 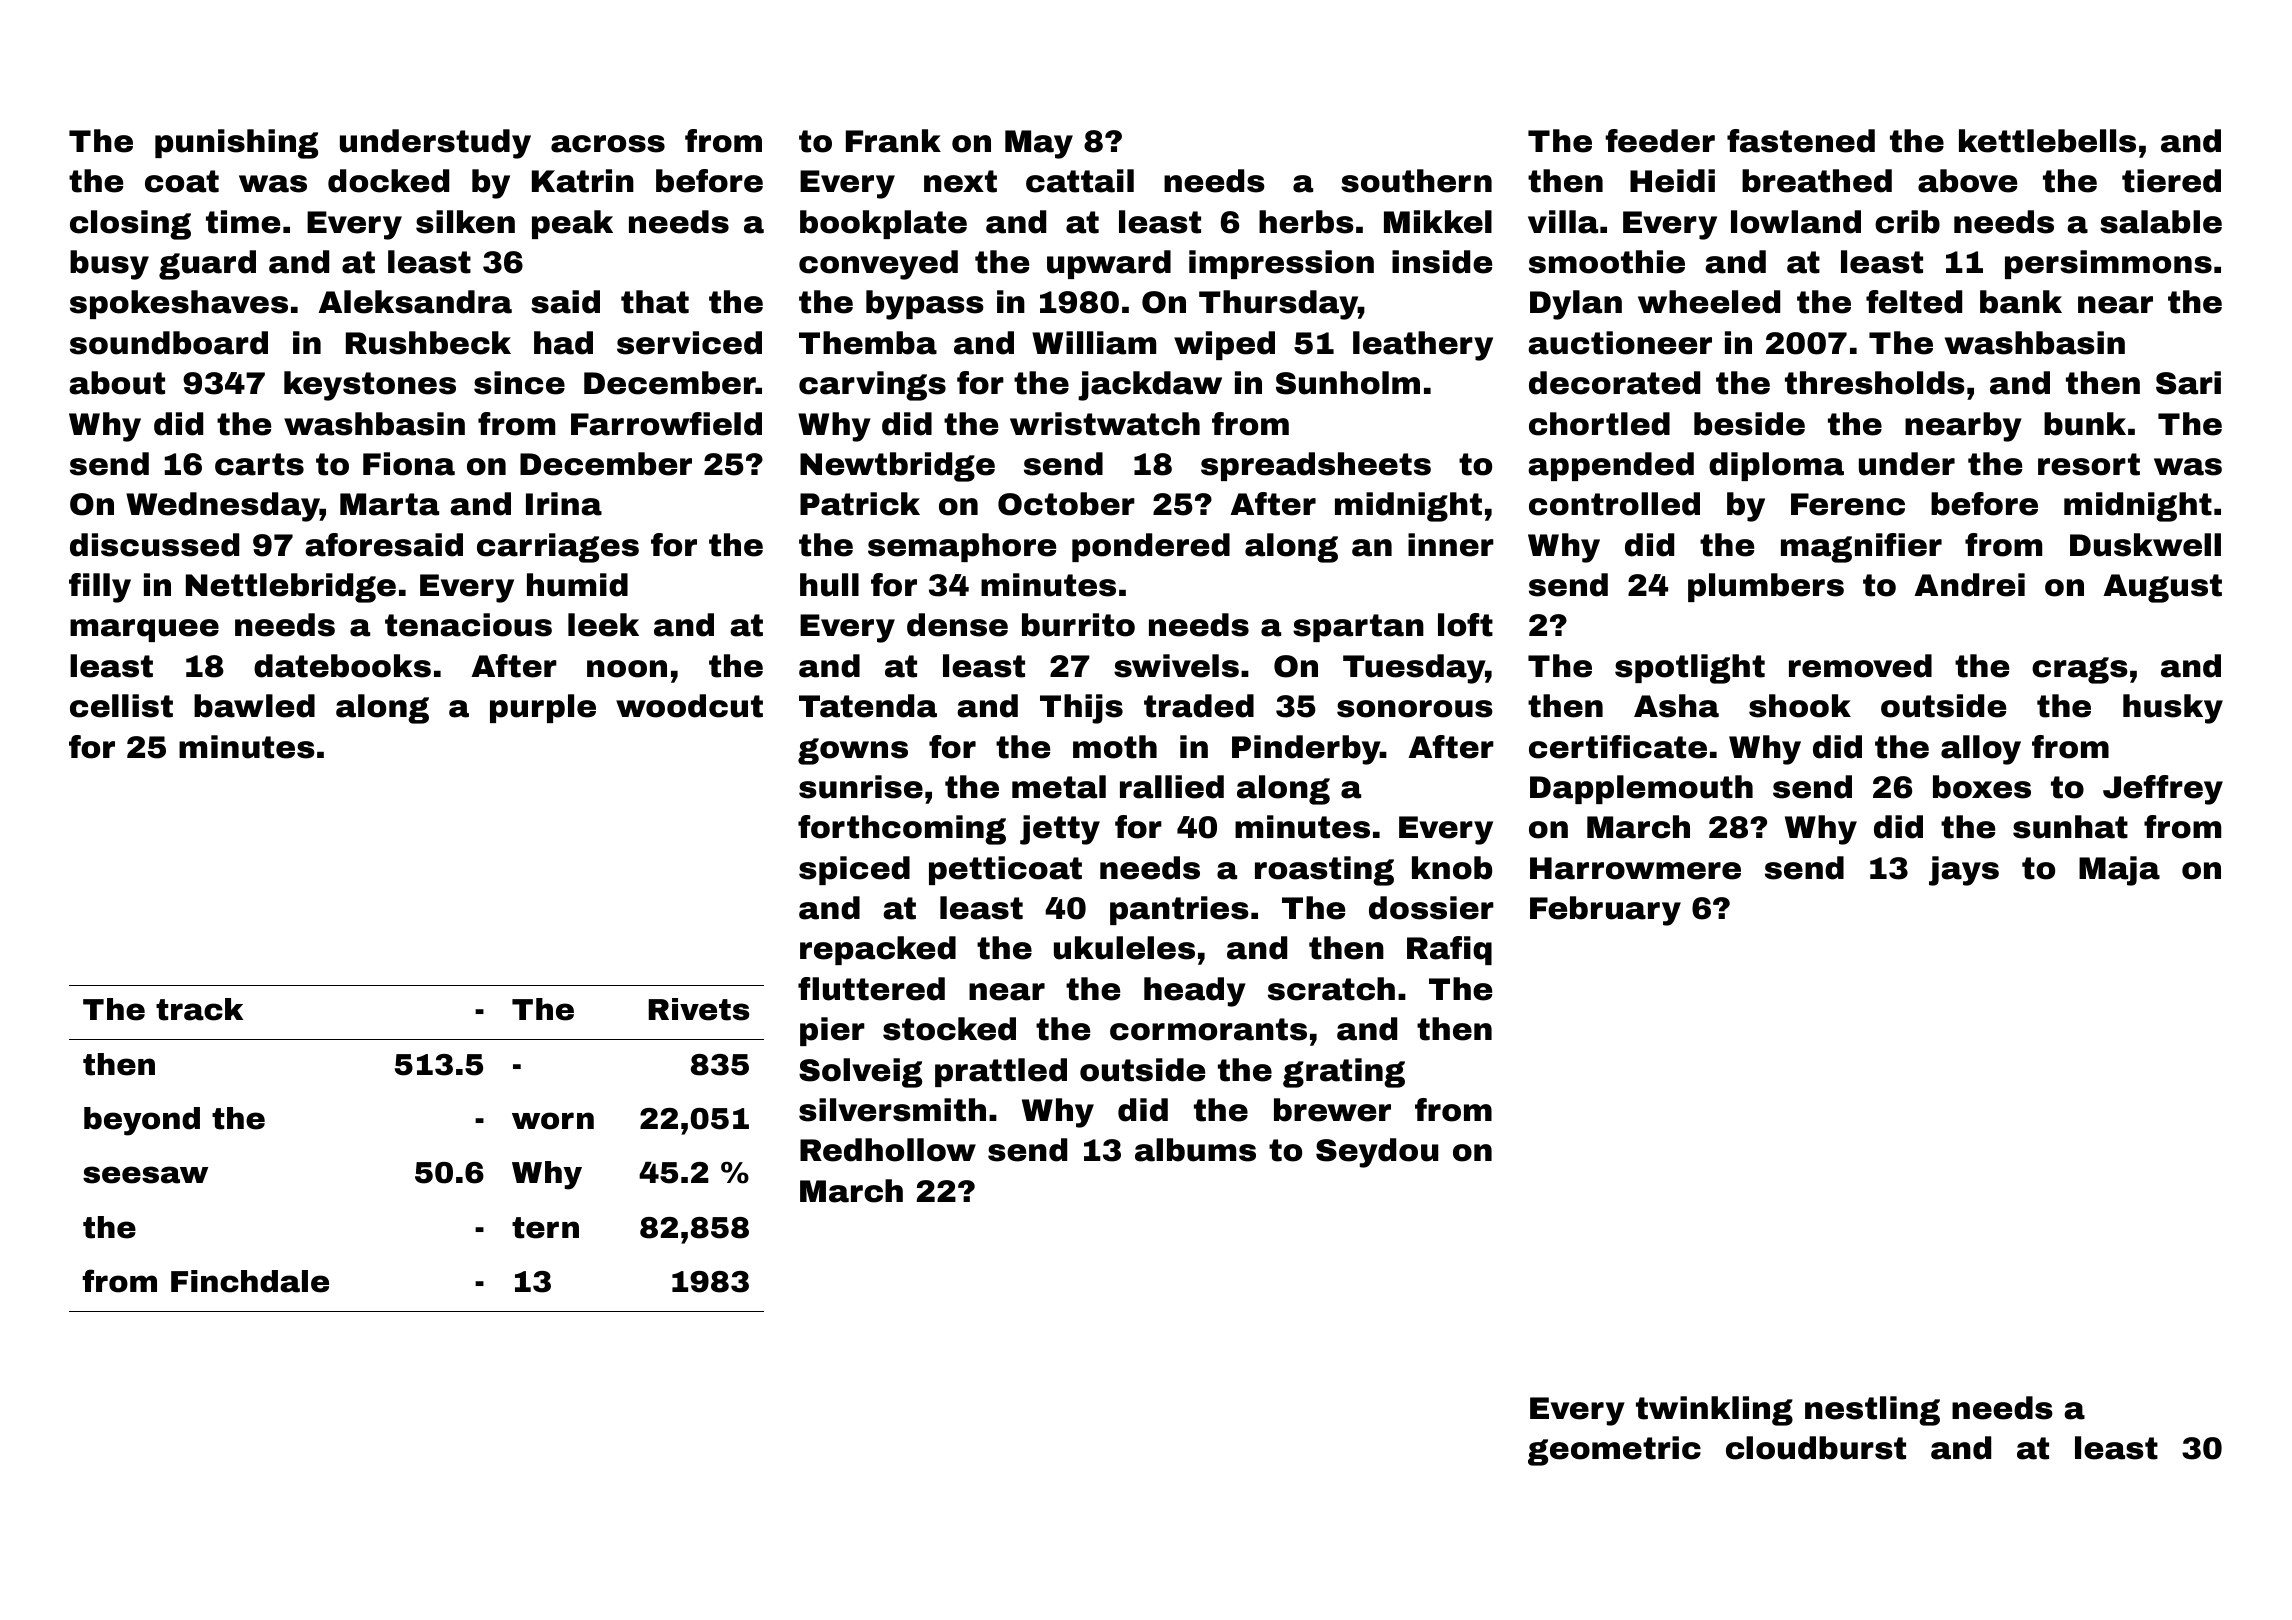 I want to click on datebooks, so click(x=342, y=666).
